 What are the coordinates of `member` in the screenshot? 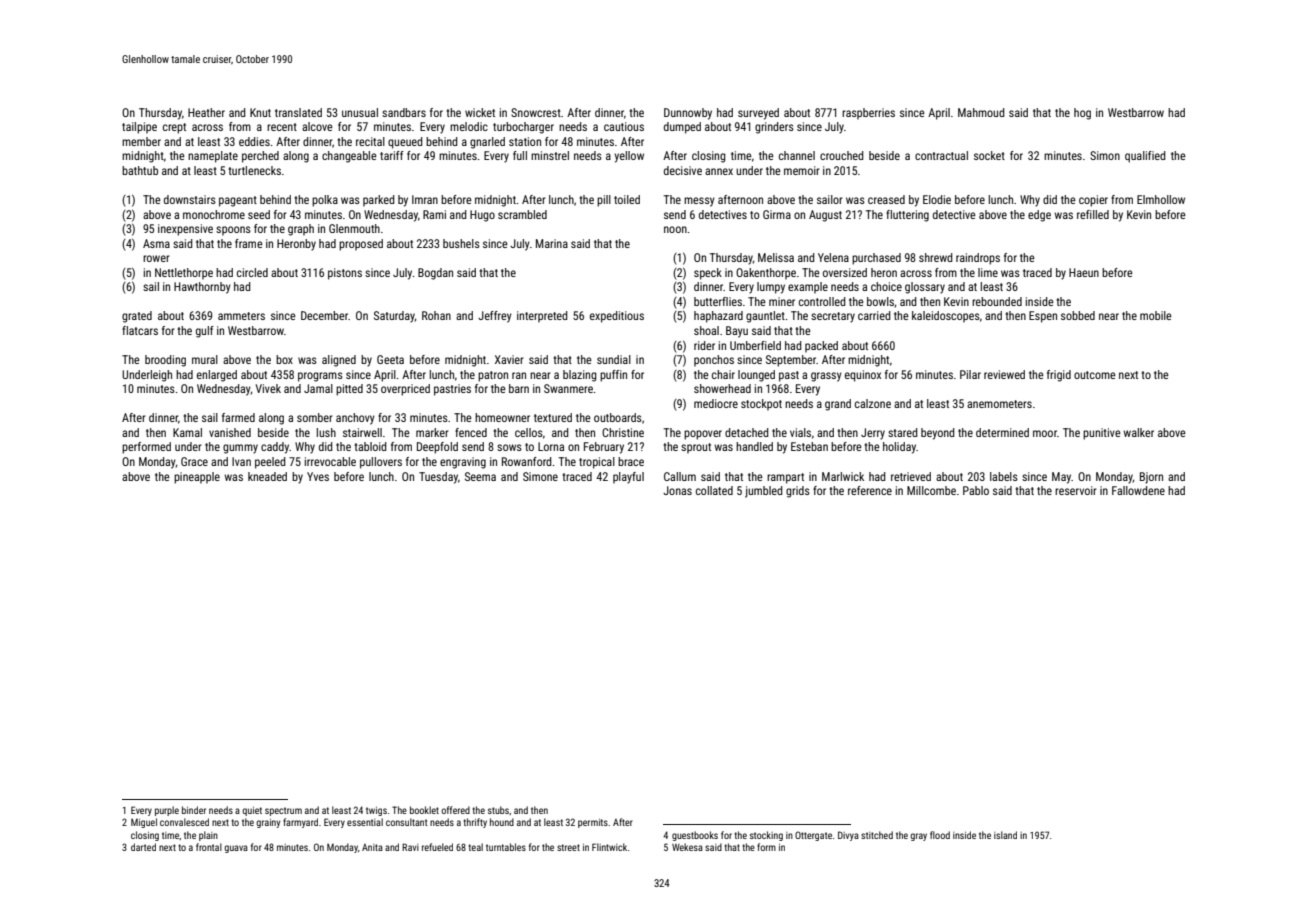 It's located at (141, 141).
